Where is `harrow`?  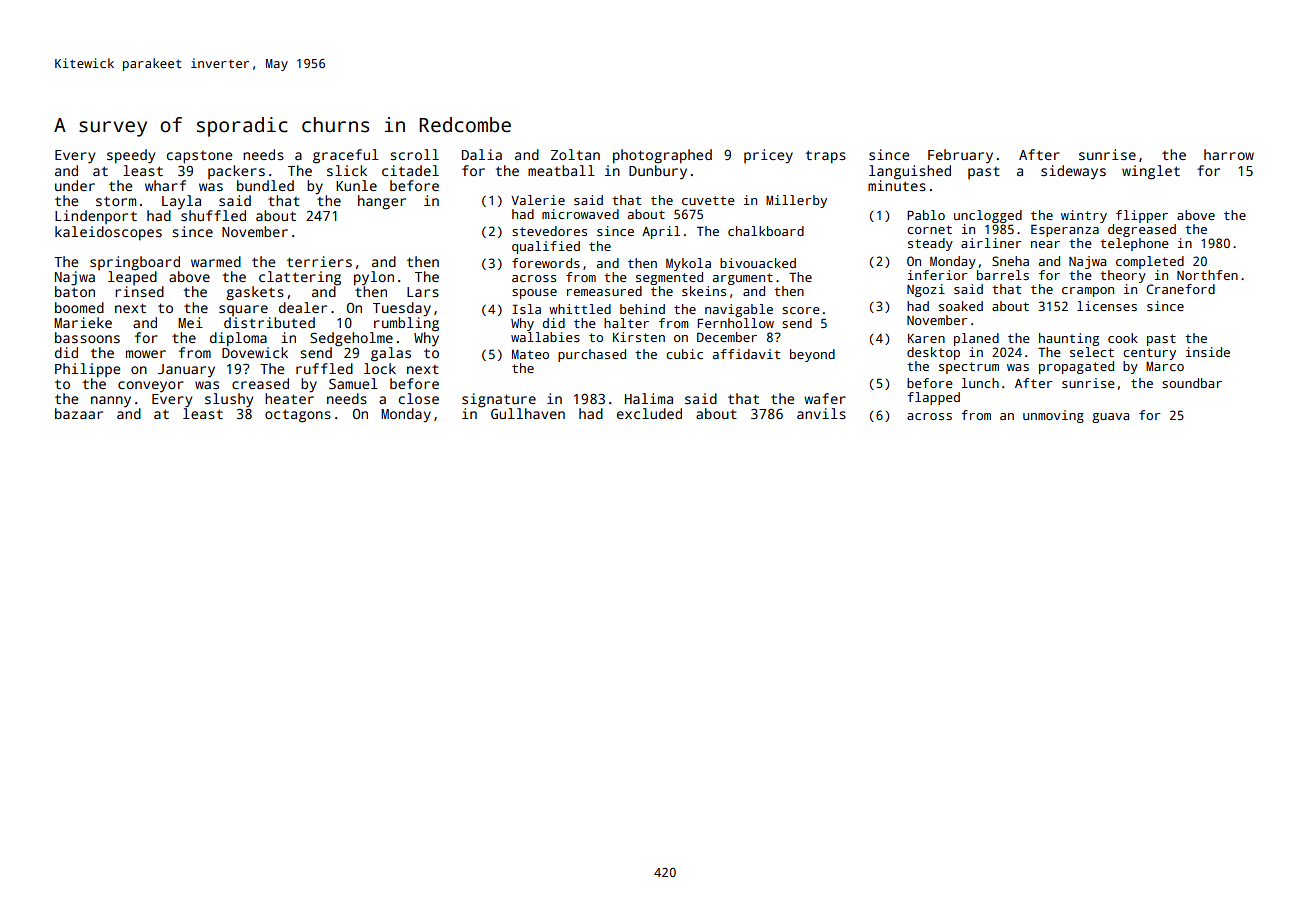 harrow is located at coordinates (1229, 154).
